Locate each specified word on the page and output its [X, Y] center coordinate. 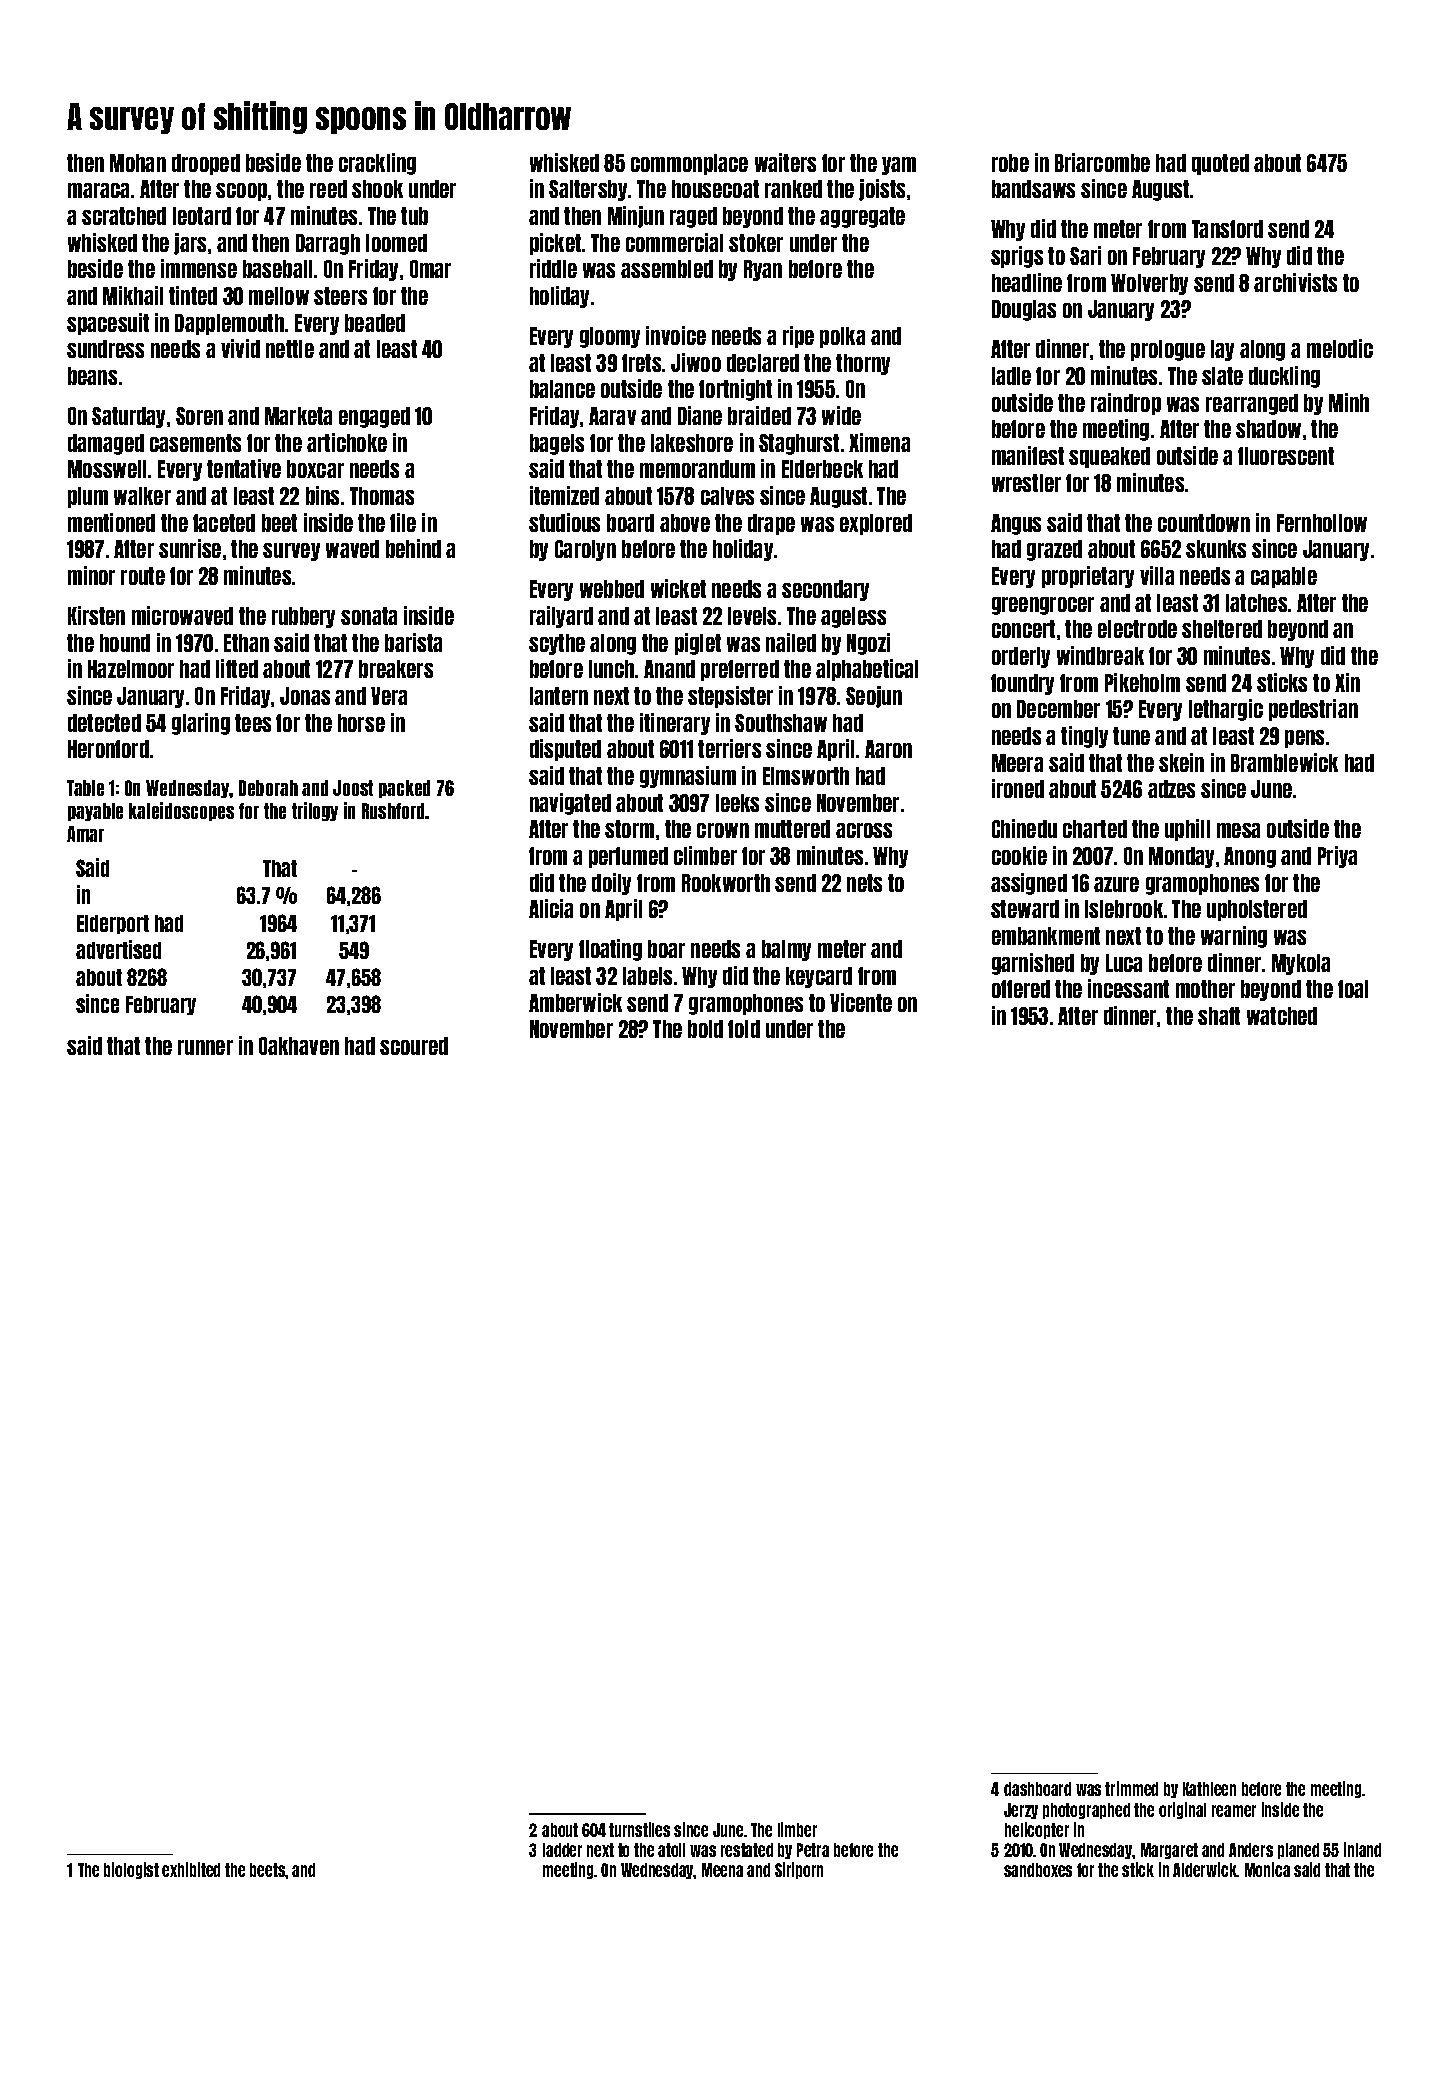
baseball [277, 269]
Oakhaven [299, 1046]
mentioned [111, 522]
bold [705, 1029]
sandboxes [1038, 1870]
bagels [557, 444]
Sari [1085, 255]
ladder [562, 1850]
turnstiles [639, 1829]
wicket [678, 588]
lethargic [1226, 710]
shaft [1219, 1016]
